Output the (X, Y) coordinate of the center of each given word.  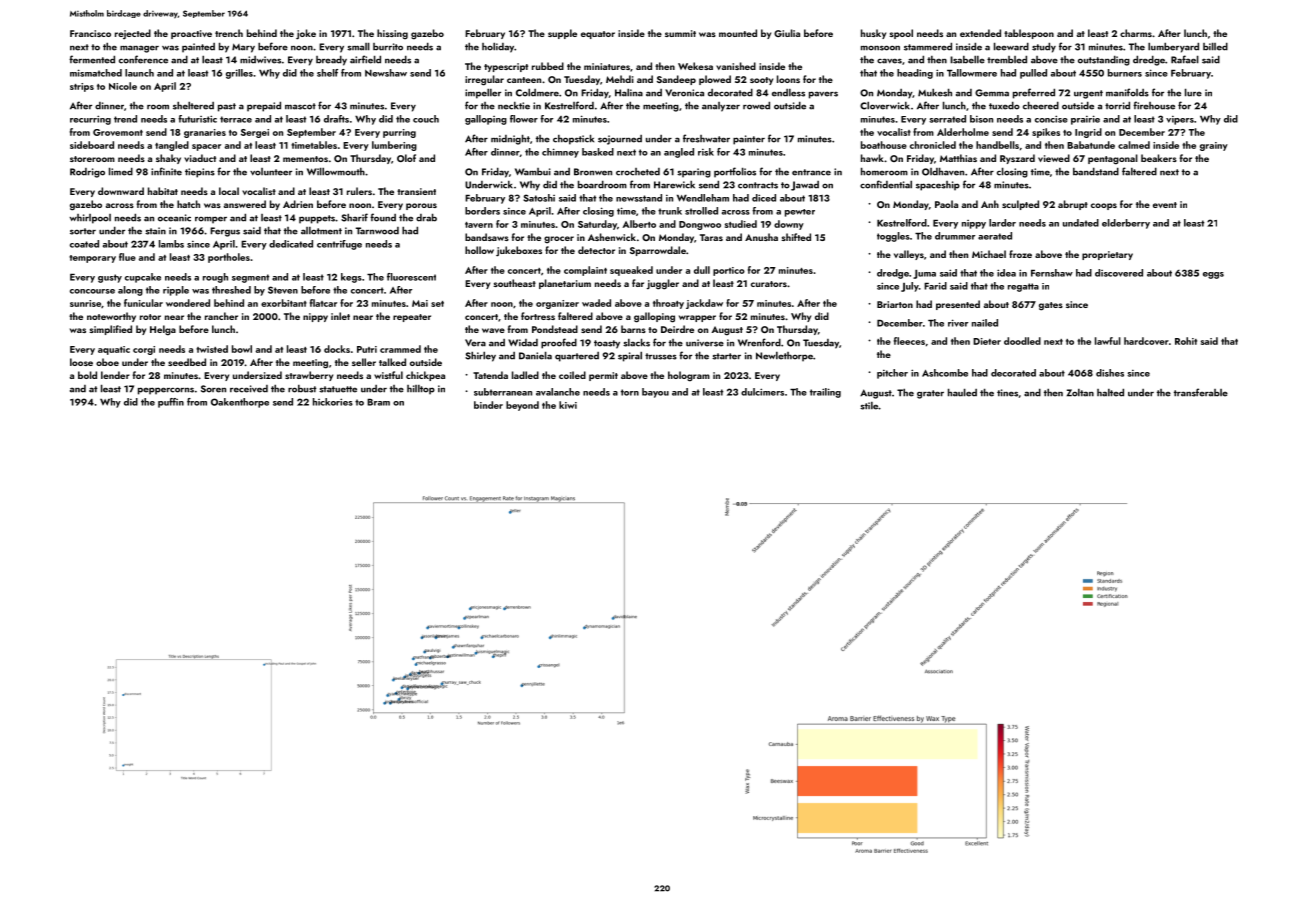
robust (302, 389)
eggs (1213, 275)
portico (729, 271)
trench (229, 33)
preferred (1034, 93)
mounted (738, 33)
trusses (661, 356)
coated (84, 244)
